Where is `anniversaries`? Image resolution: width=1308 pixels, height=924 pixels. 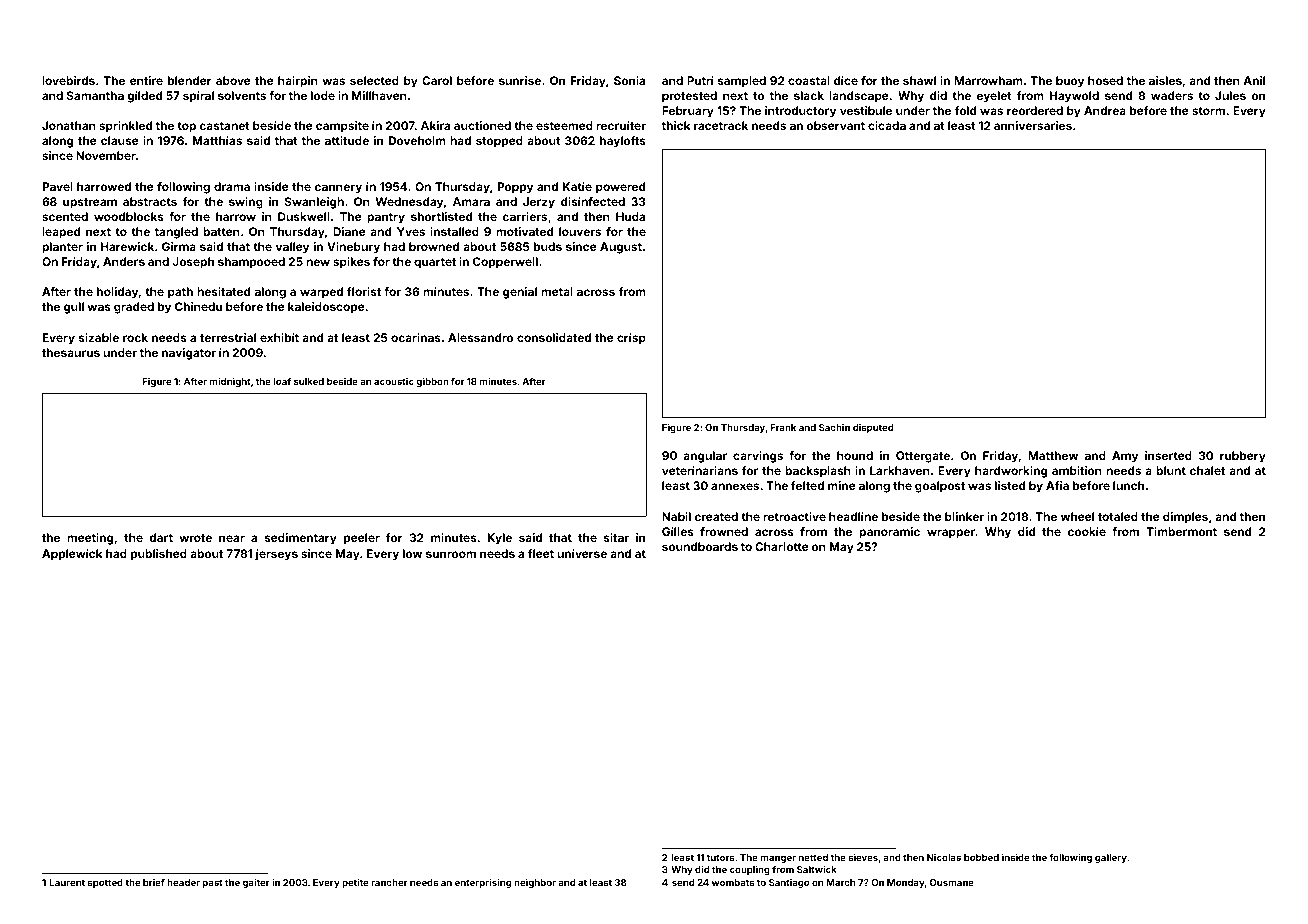
anniversaries is located at coordinates (1033, 125).
